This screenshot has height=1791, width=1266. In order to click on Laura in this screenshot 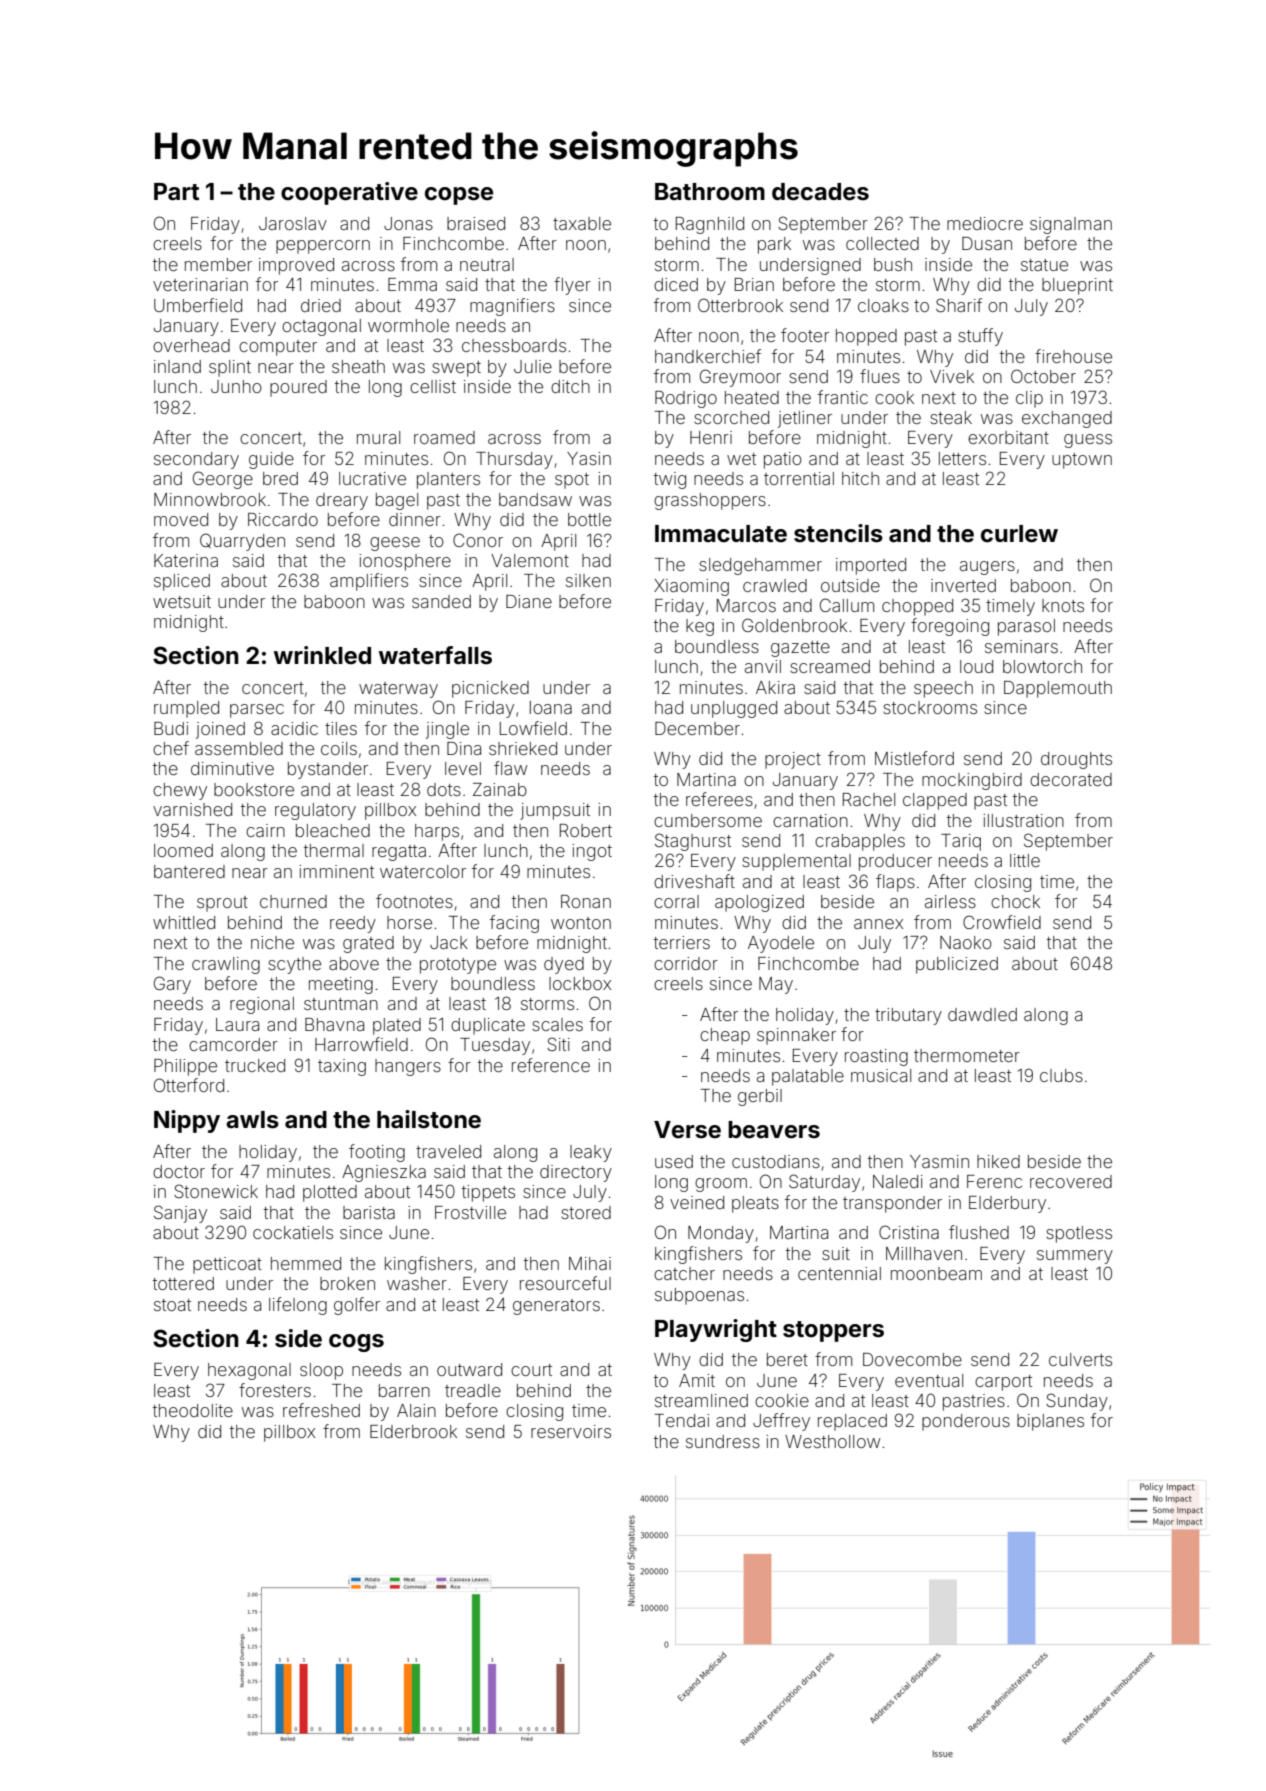, I will do `click(237, 1024)`.
